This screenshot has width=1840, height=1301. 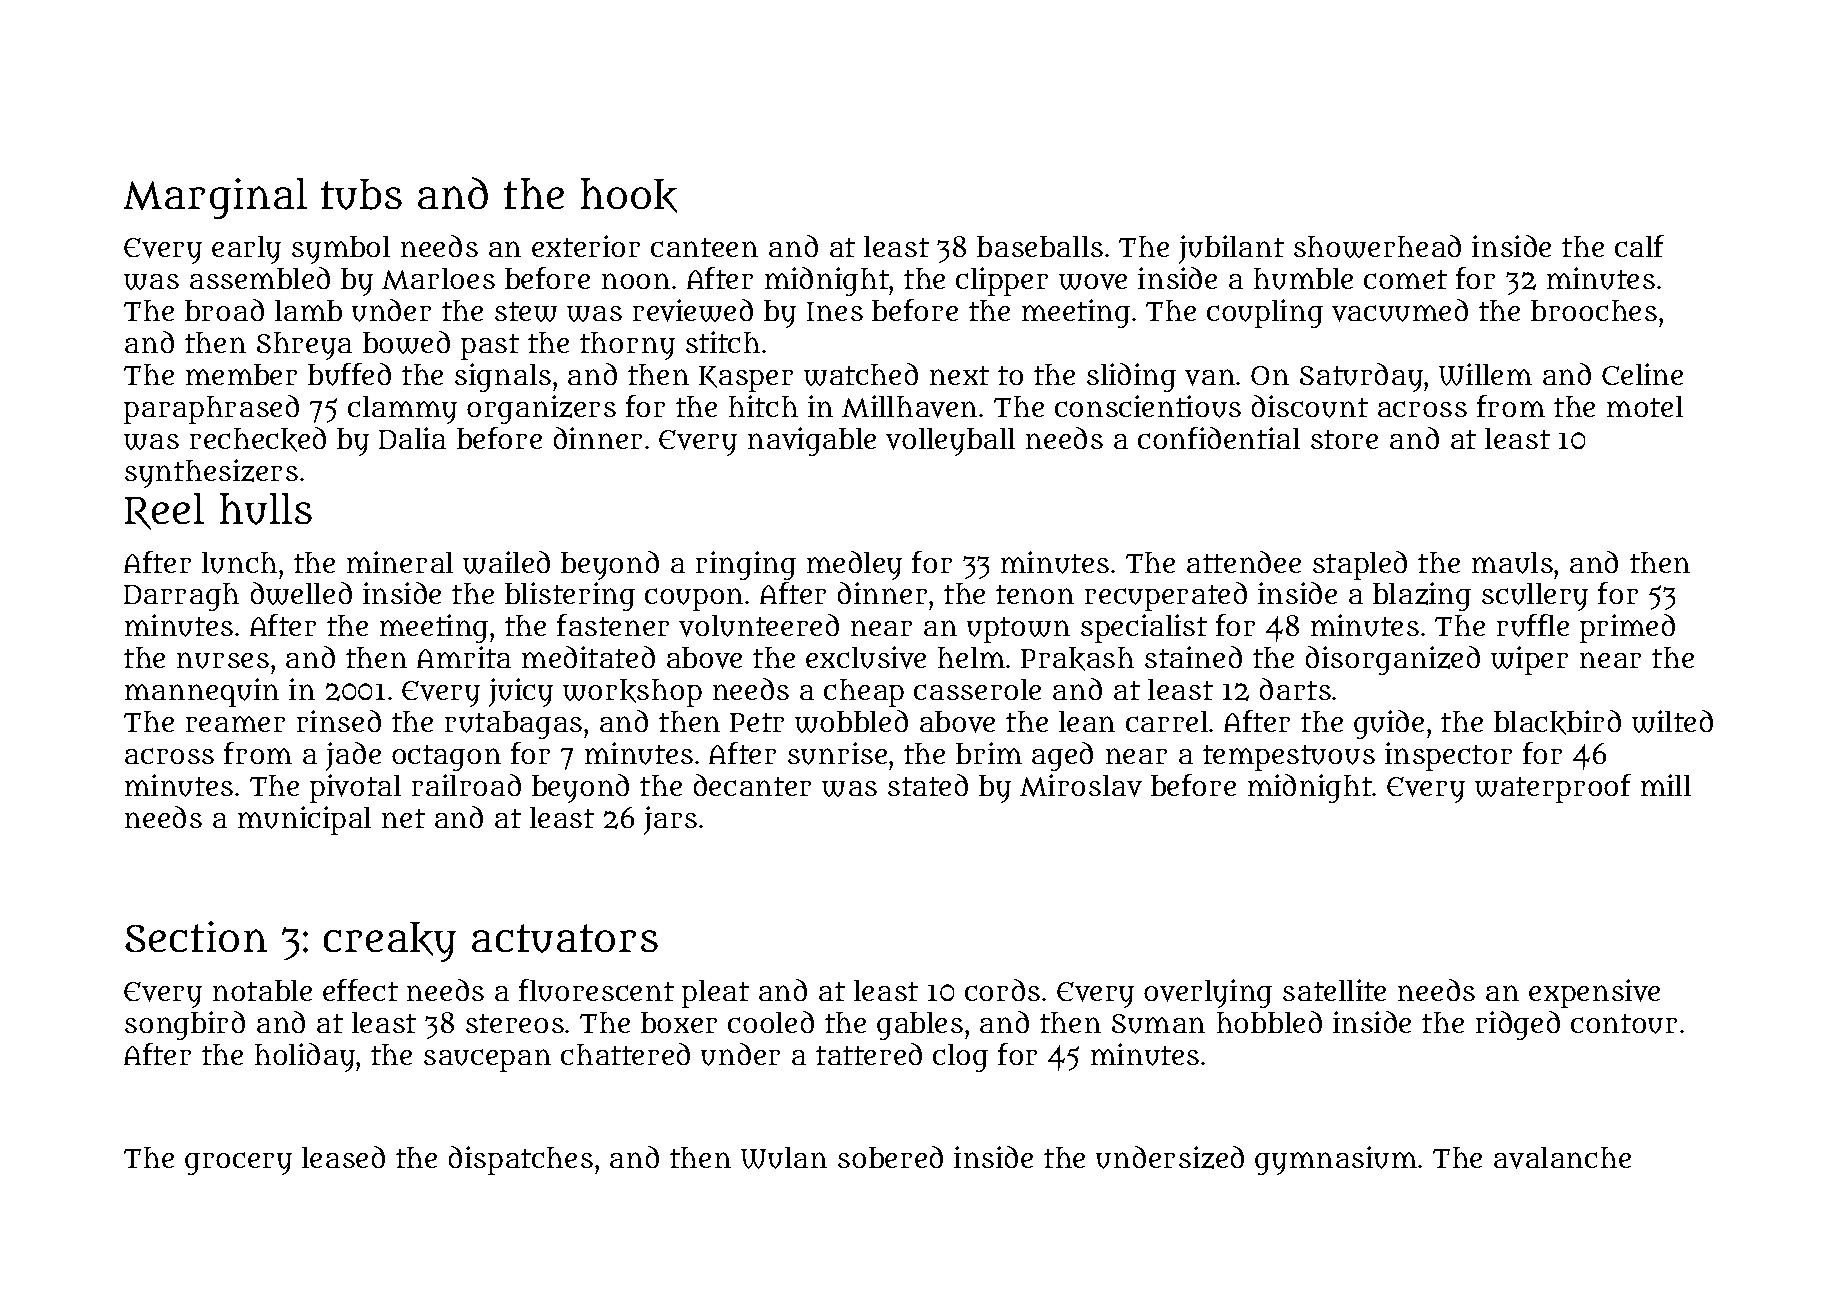 I want to click on coupling, so click(x=1265, y=313).
